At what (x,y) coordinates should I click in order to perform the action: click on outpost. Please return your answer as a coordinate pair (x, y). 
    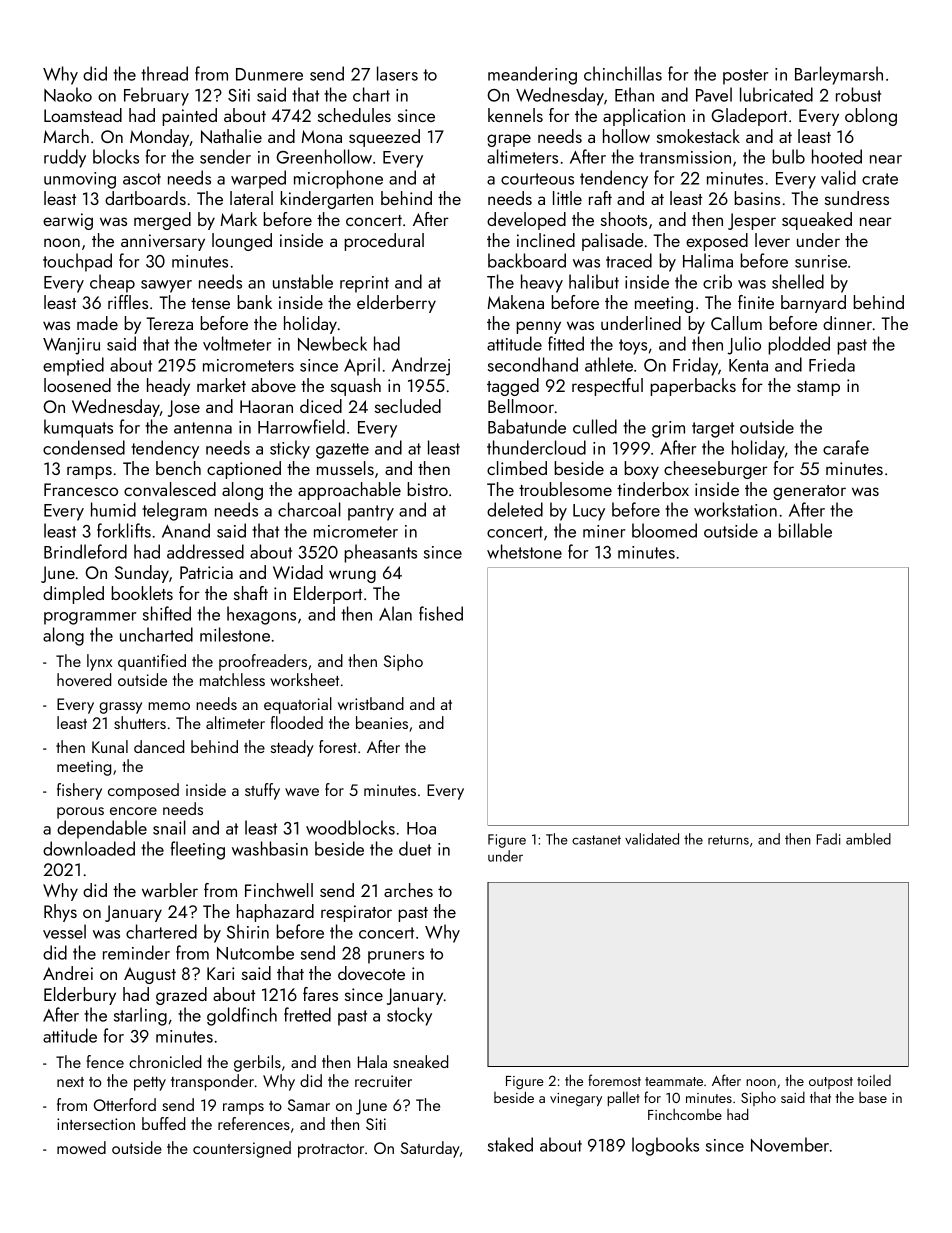
    Looking at the image, I should click on (831, 1083).
